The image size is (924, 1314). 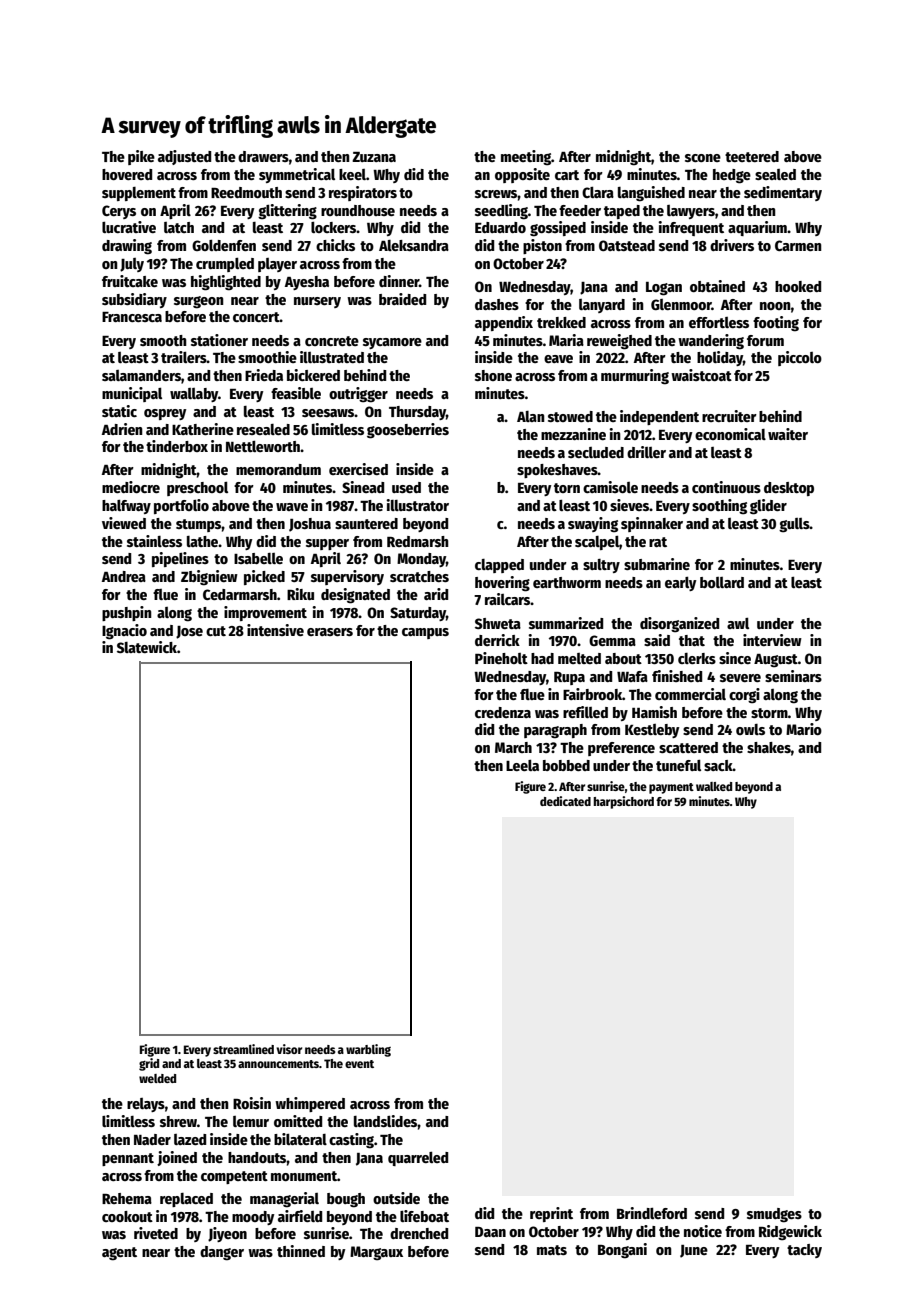 I want to click on halfway, so click(x=126, y=507).
